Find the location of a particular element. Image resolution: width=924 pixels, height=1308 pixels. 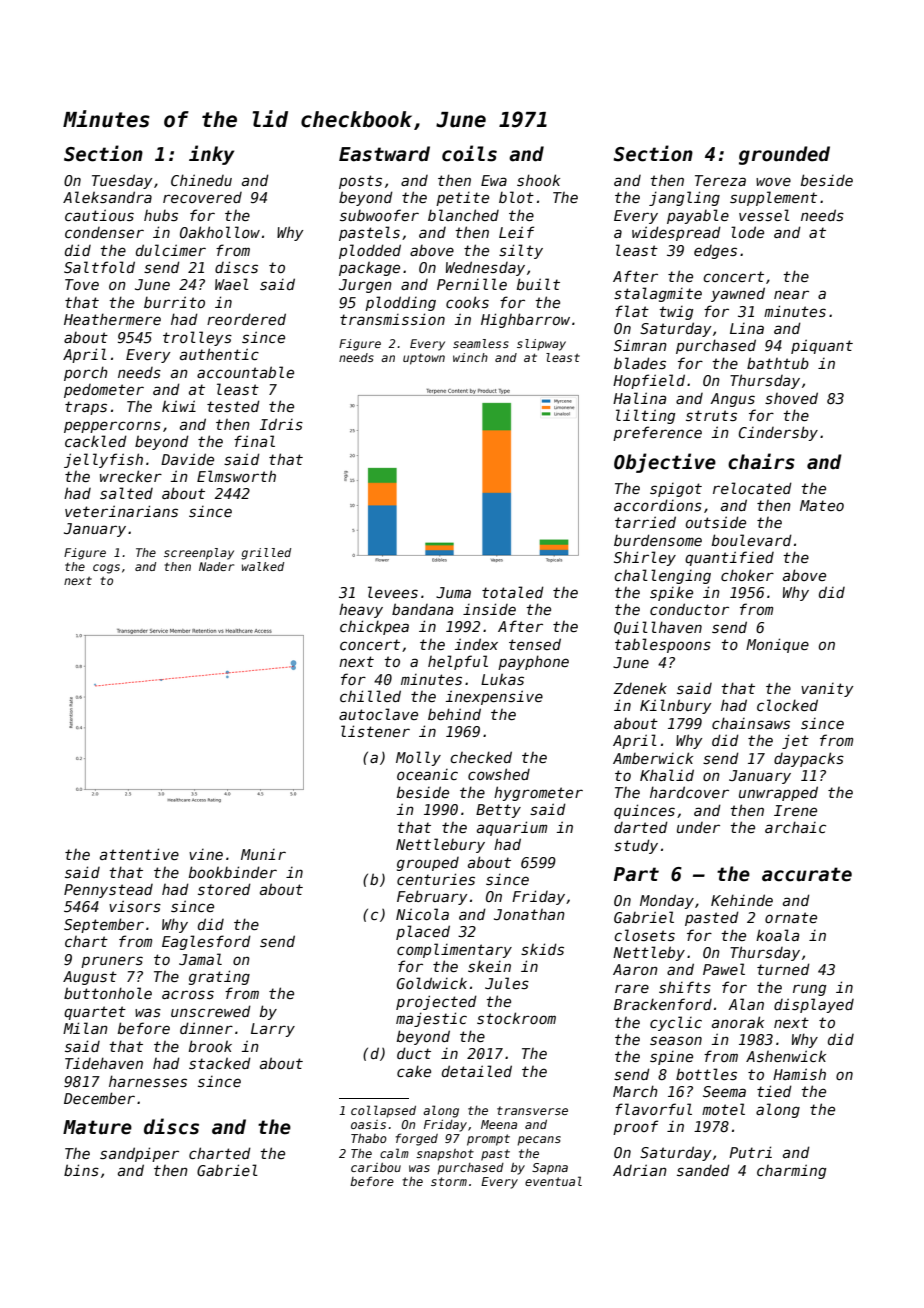

oceanic is located at coordinates (427, 774).
